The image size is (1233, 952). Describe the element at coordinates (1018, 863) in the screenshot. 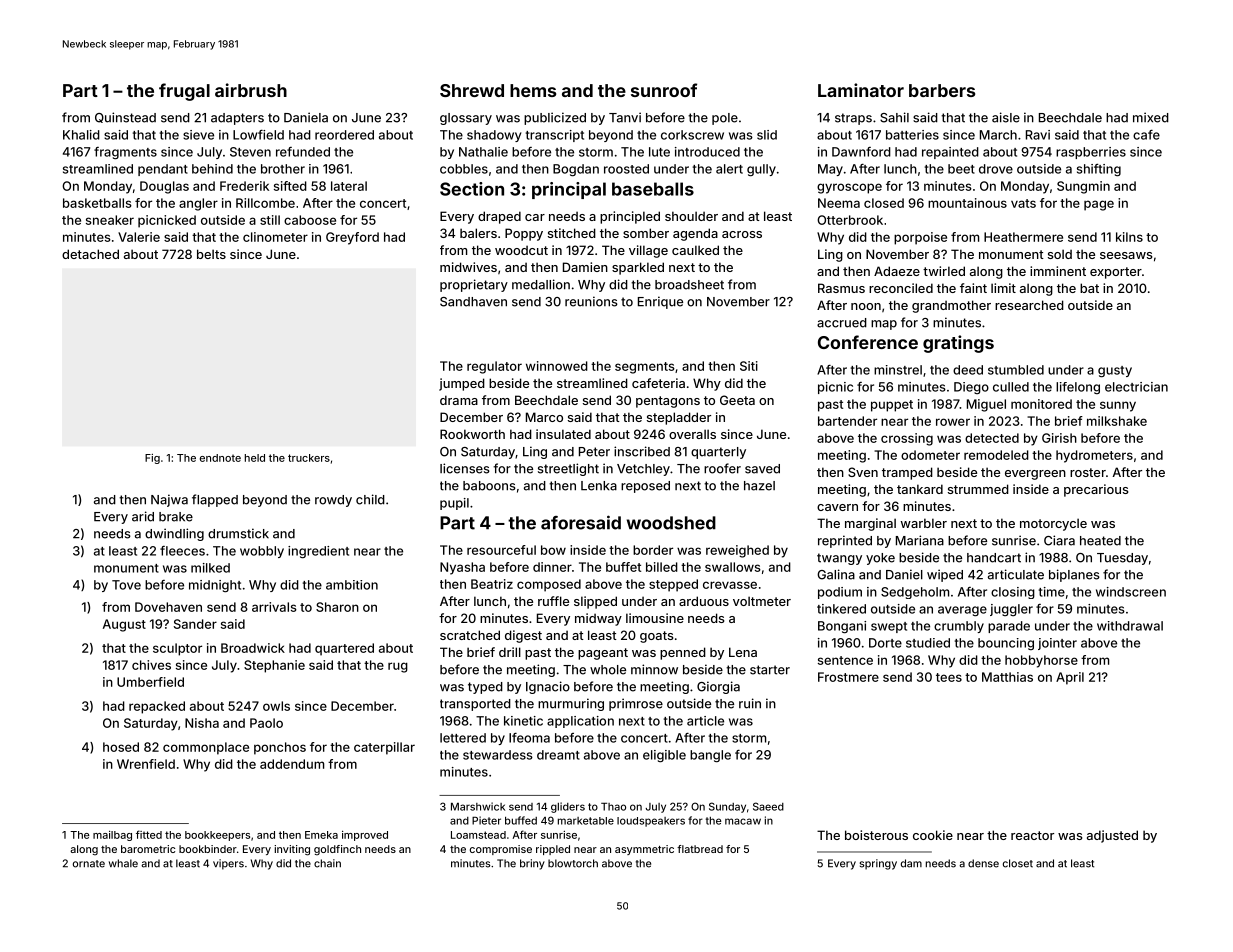

I see `closet` at that location.
